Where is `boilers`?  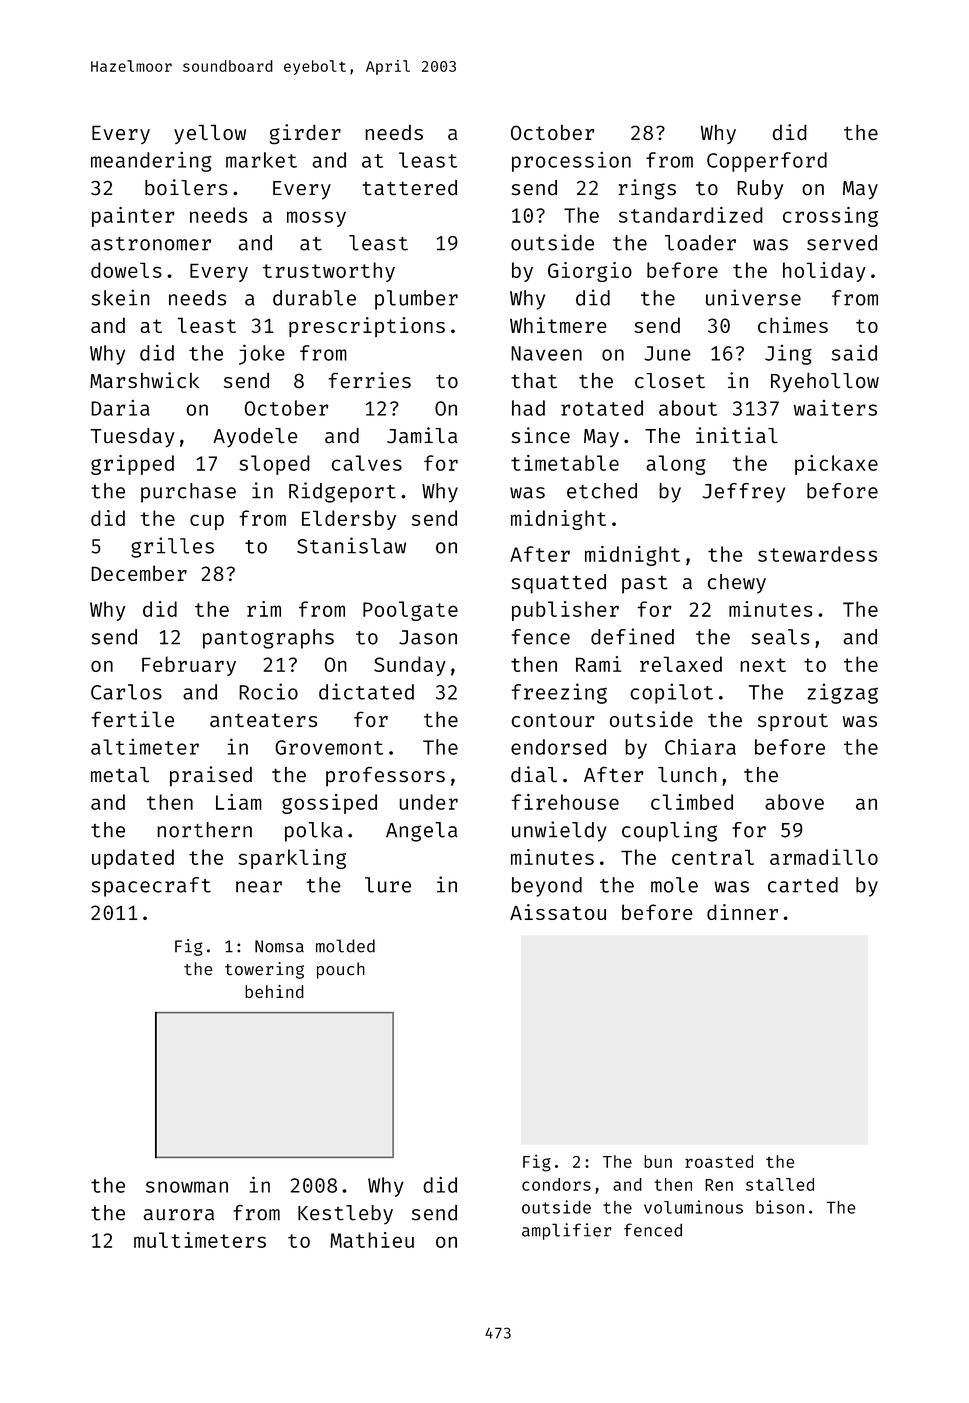
boilers is located at coordinates (186, 187).
